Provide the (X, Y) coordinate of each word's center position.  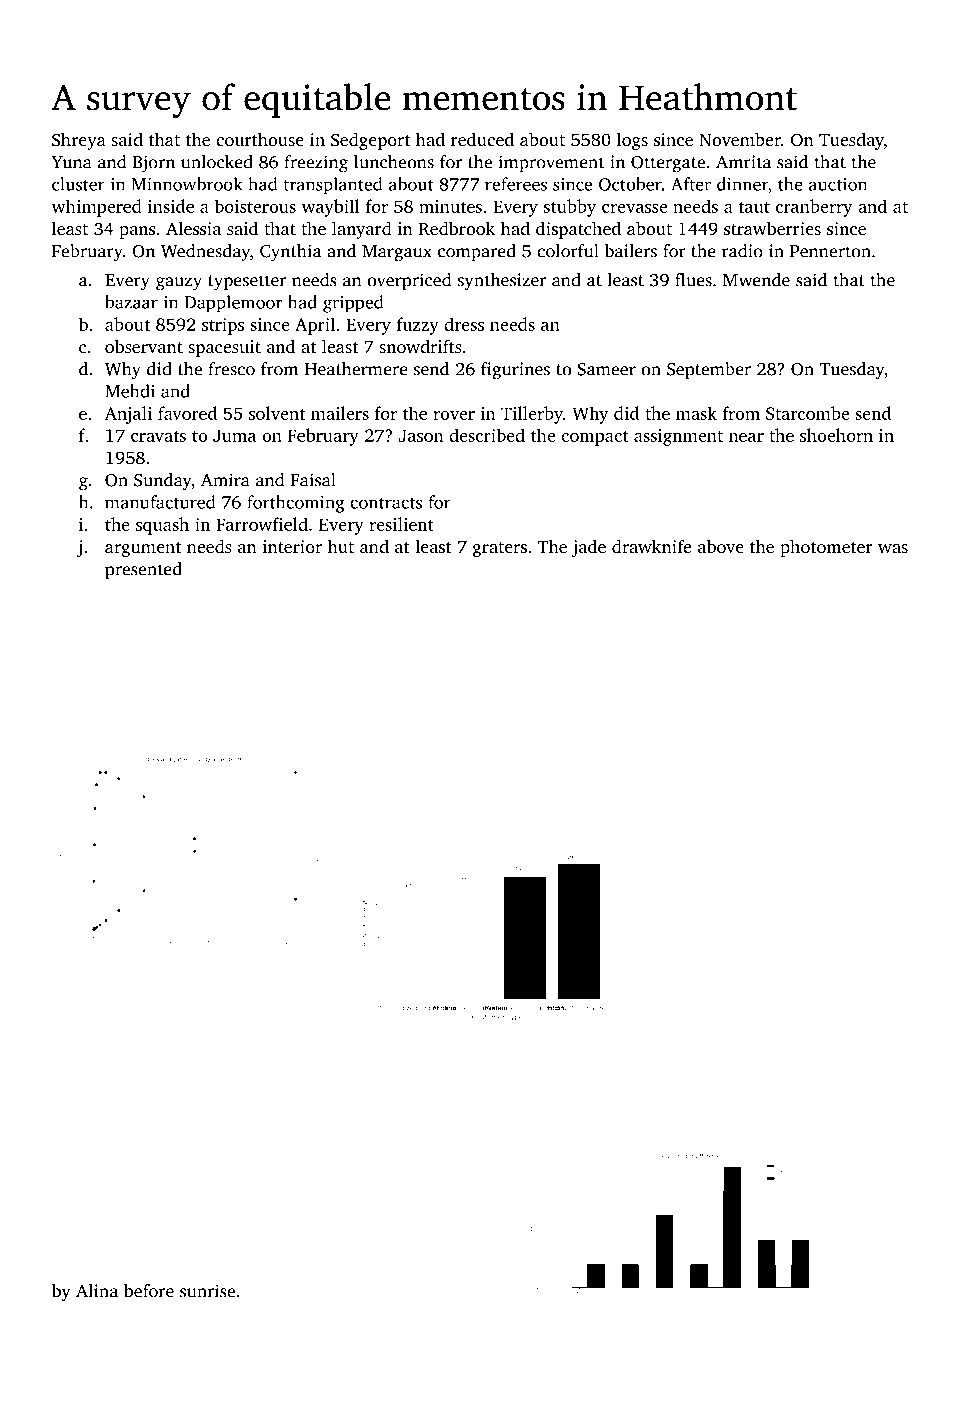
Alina (97, 1291)
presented (143, 570)
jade (588, 548)
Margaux (397, 253)
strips (223, 326)
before (149, 1291)
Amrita (743, 162)
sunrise (207, 1291)
